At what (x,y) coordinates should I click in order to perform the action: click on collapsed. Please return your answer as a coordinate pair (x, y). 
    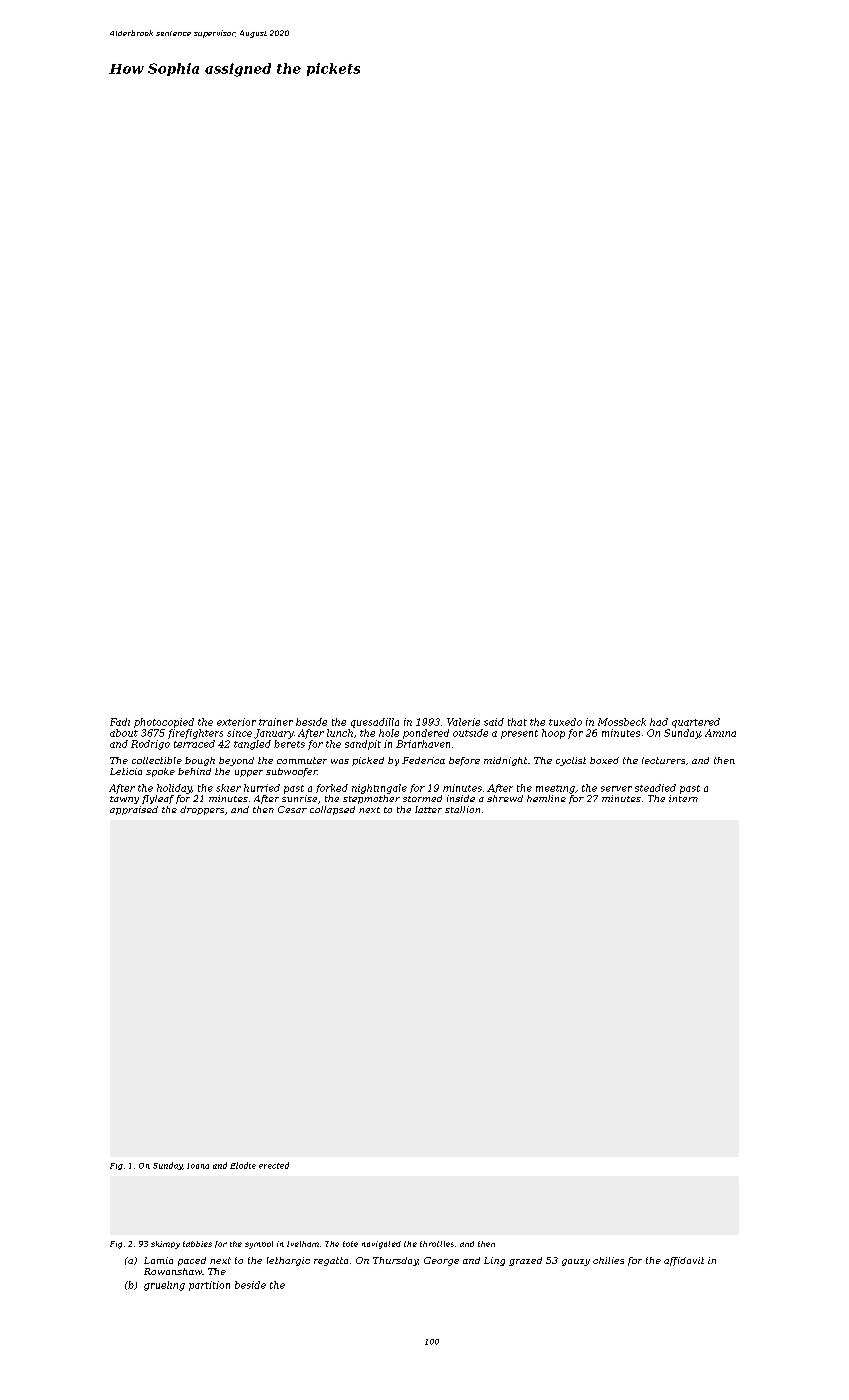
    Looking at the image, I should click on (332, 810).
